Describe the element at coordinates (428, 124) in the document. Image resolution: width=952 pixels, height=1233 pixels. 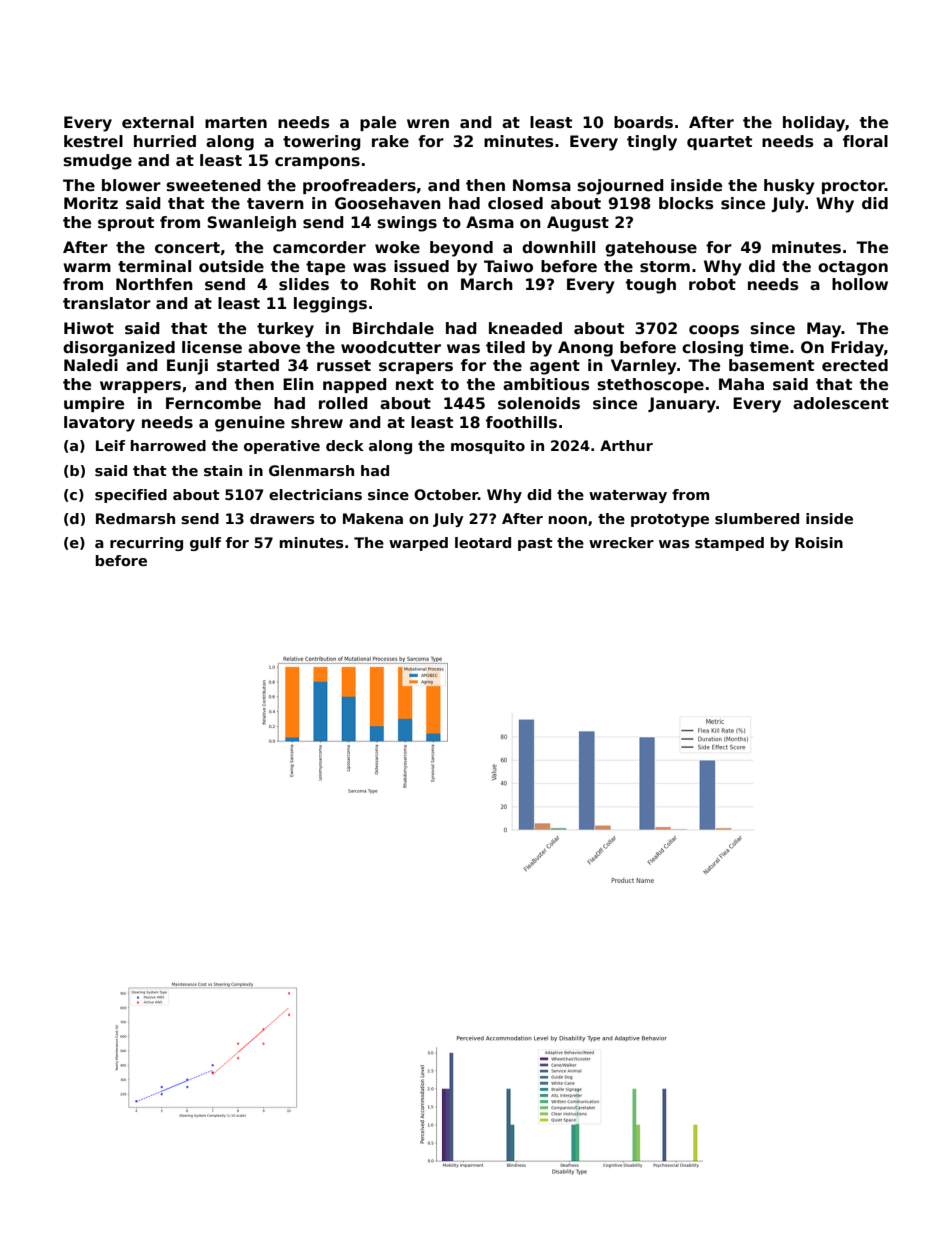
I see `wren` at that location.
